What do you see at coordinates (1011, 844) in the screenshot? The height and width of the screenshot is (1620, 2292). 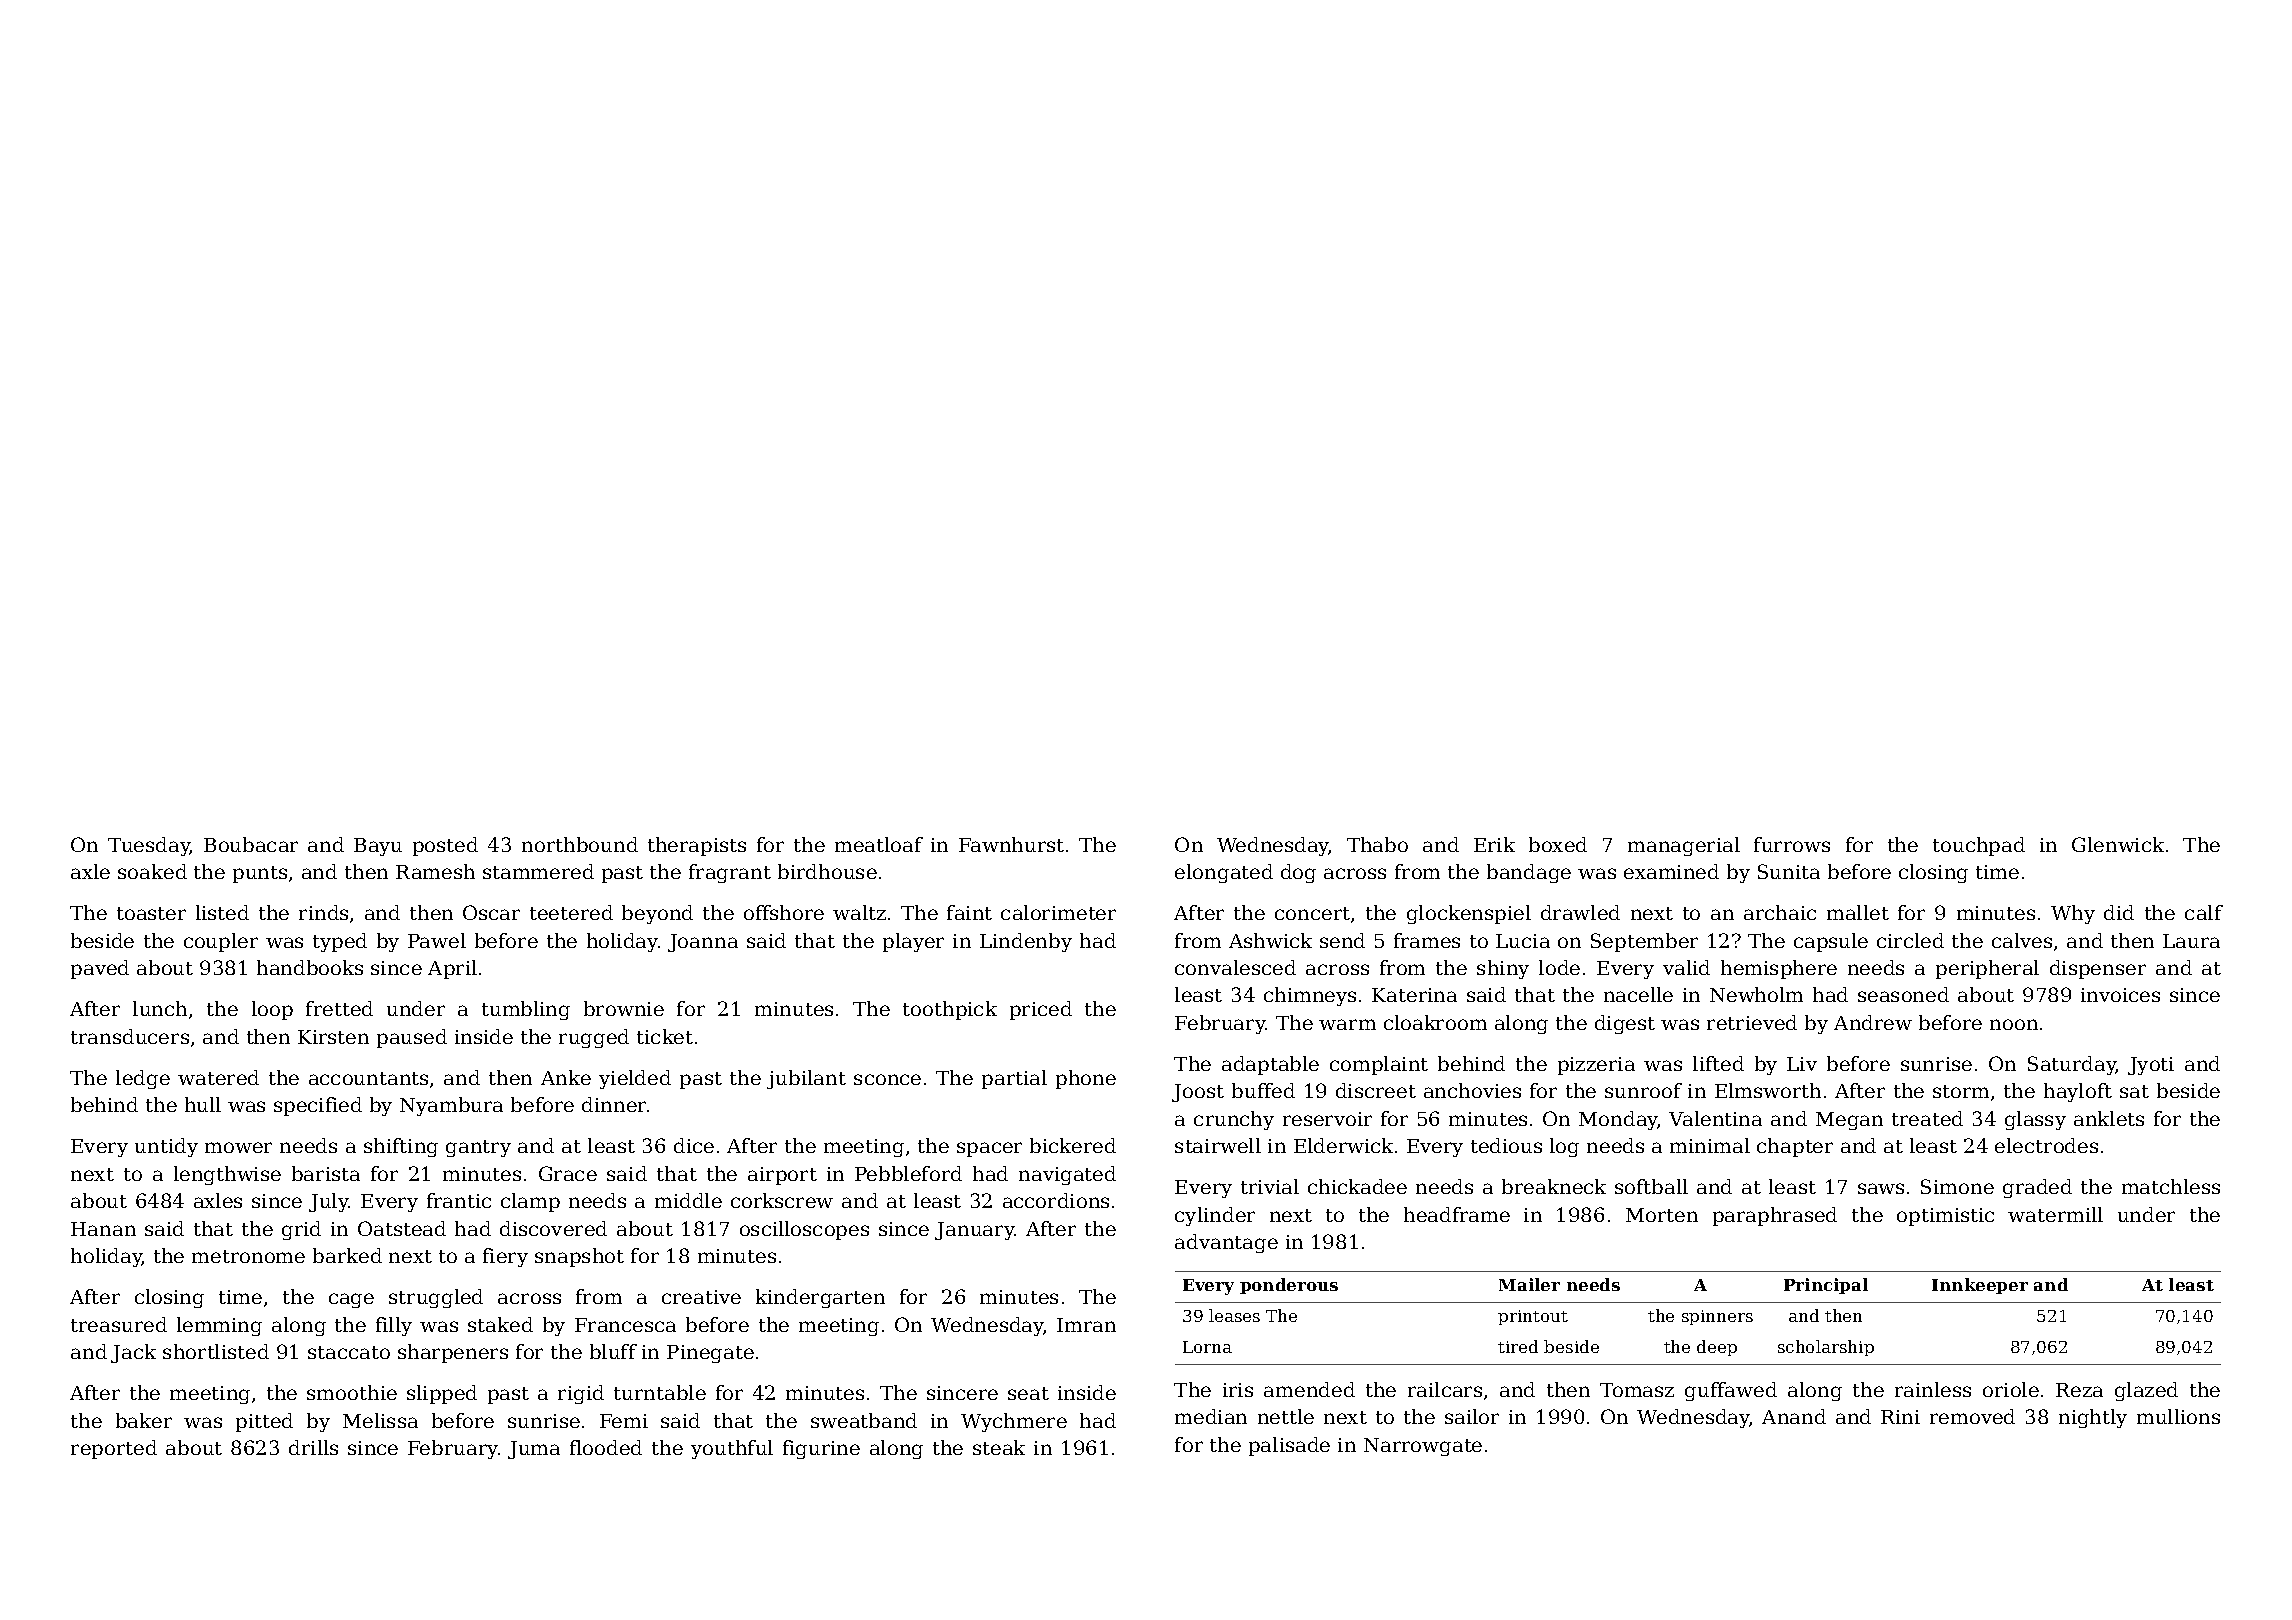 I see `Fawnhurst` at bounding box center [1011, 844].
